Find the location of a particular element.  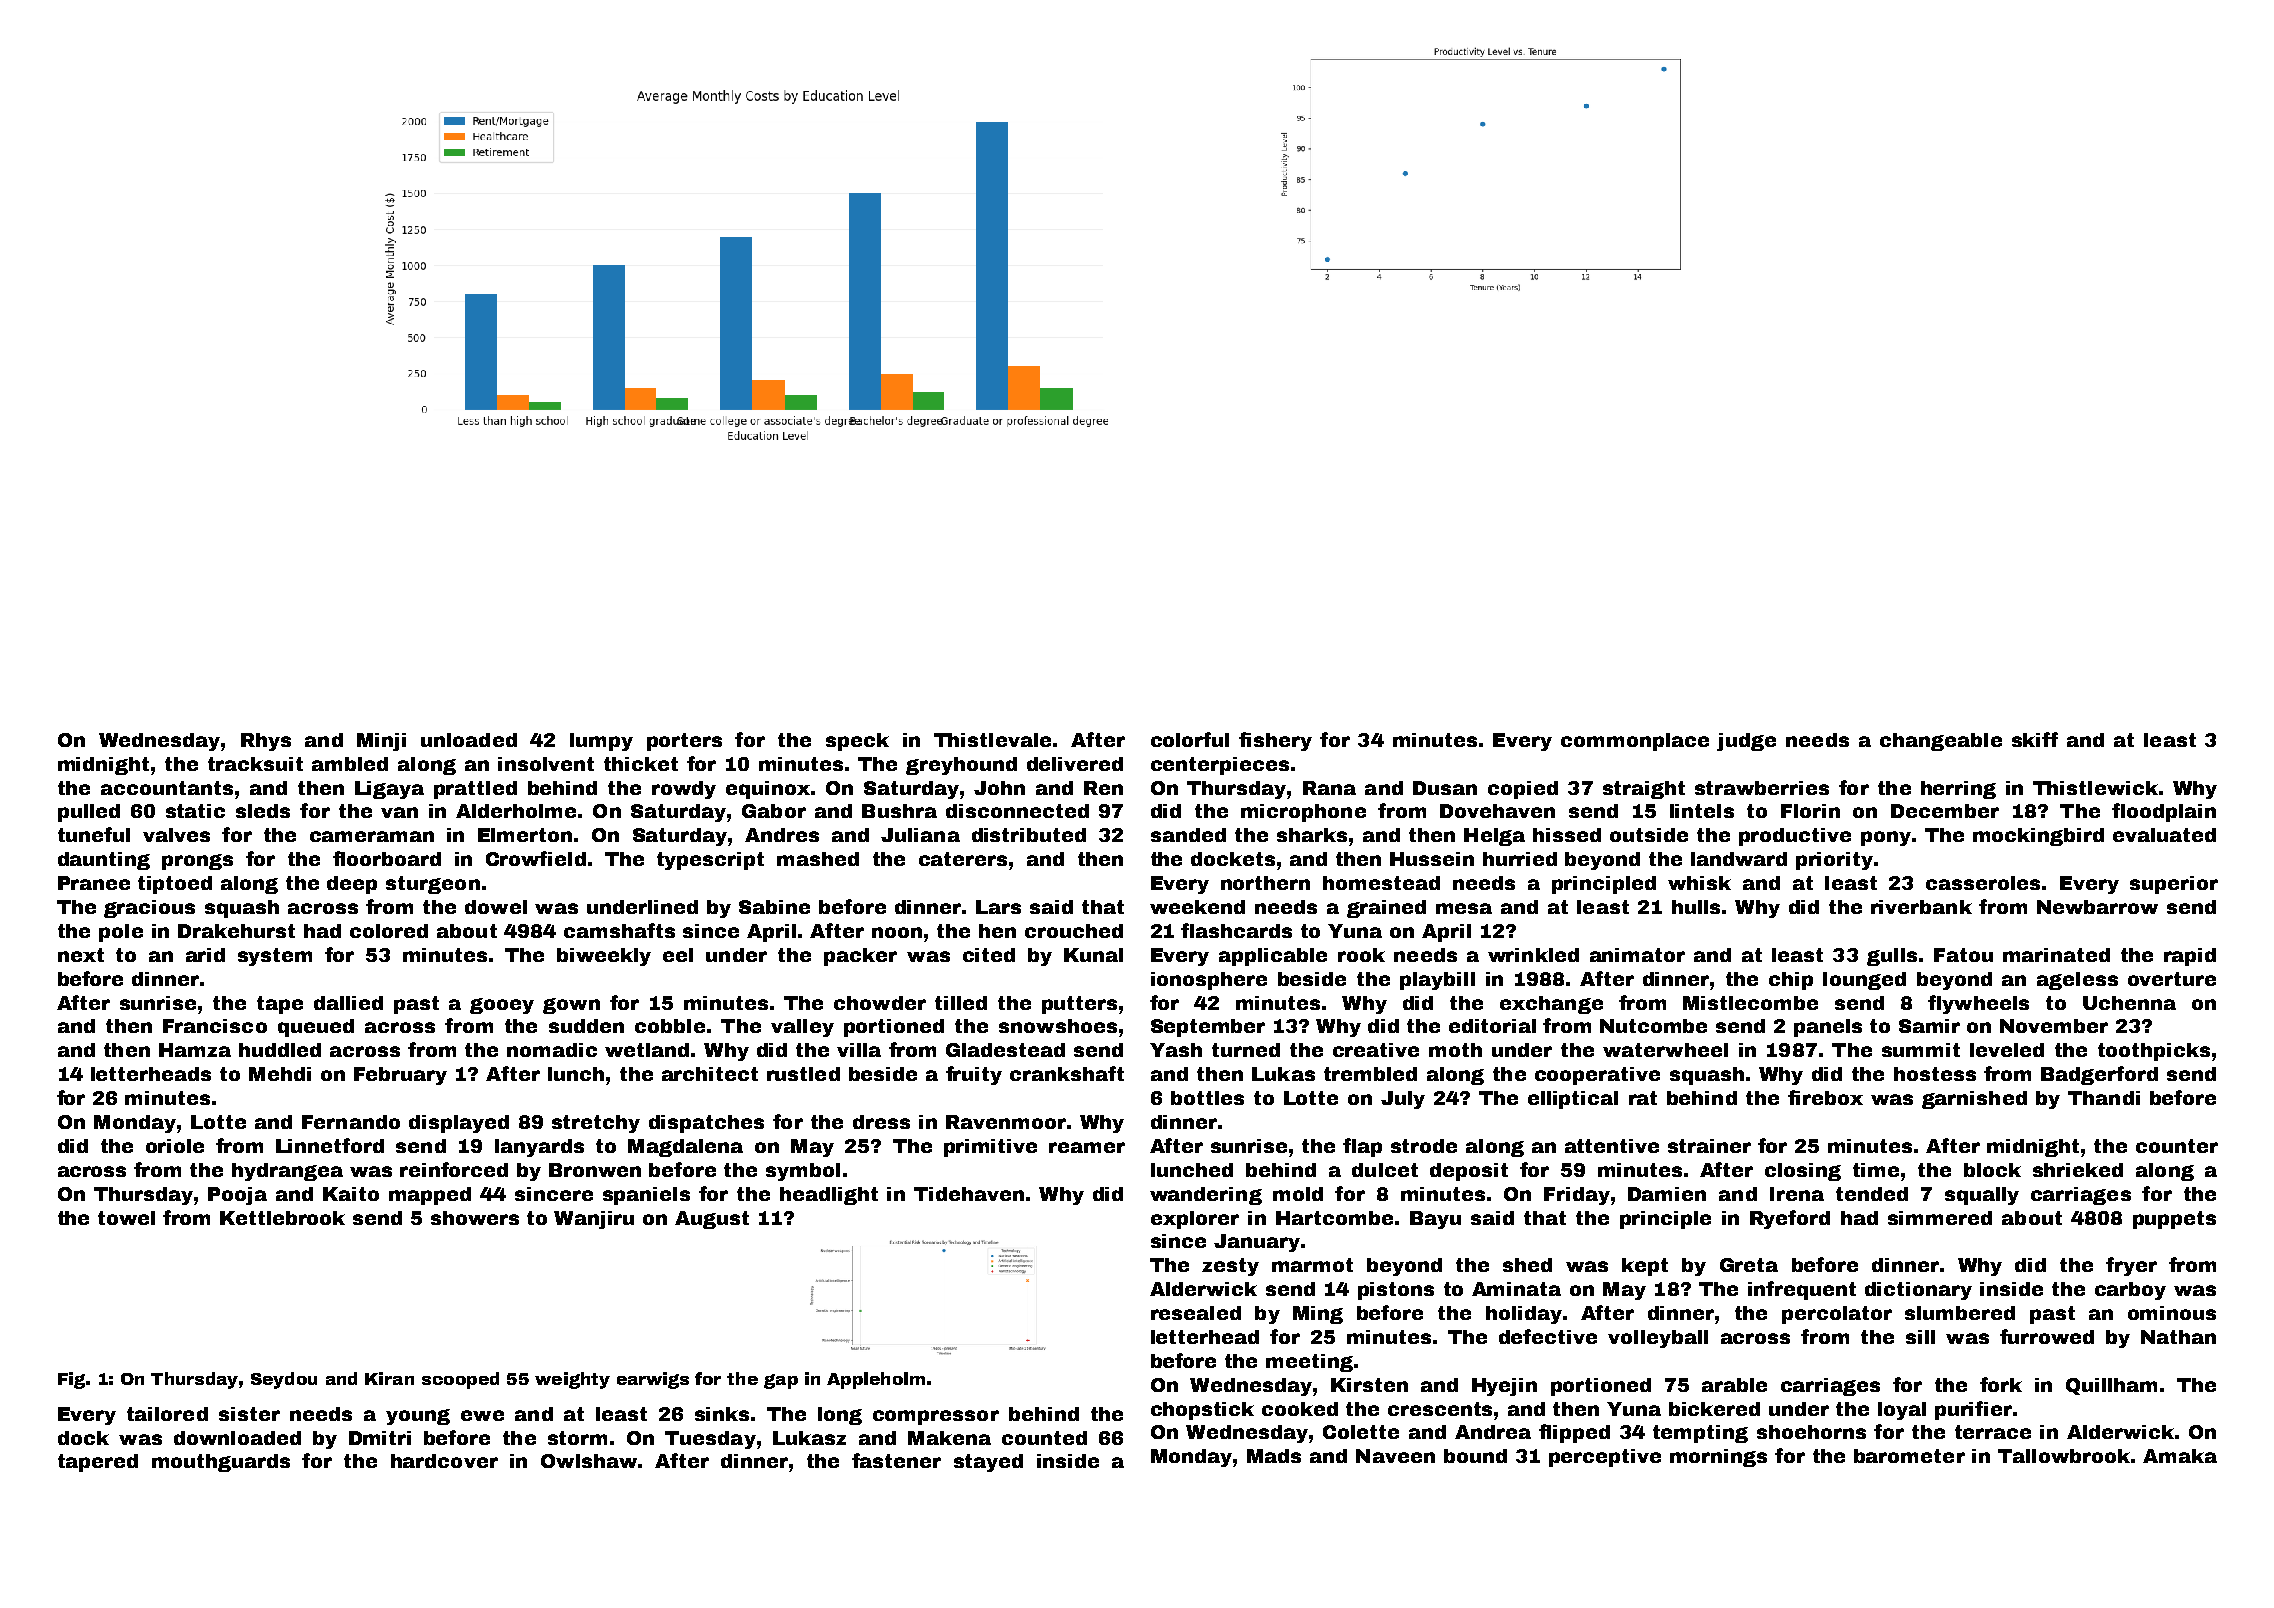

rapid is located at coordinates (2190, 957).
